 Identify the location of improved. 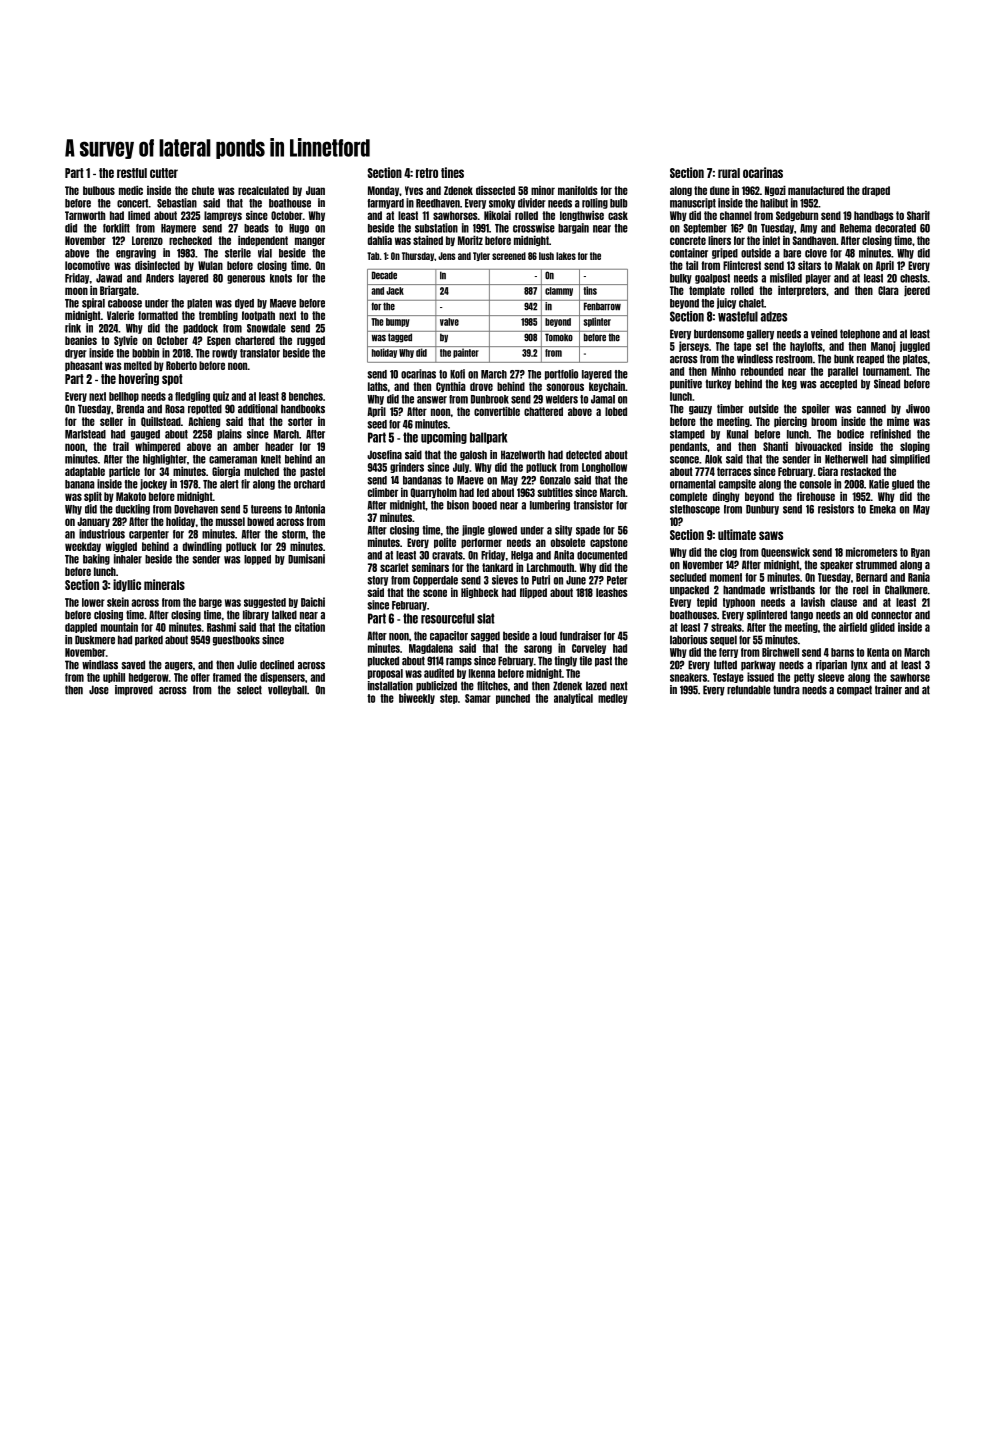
(134, 690).
